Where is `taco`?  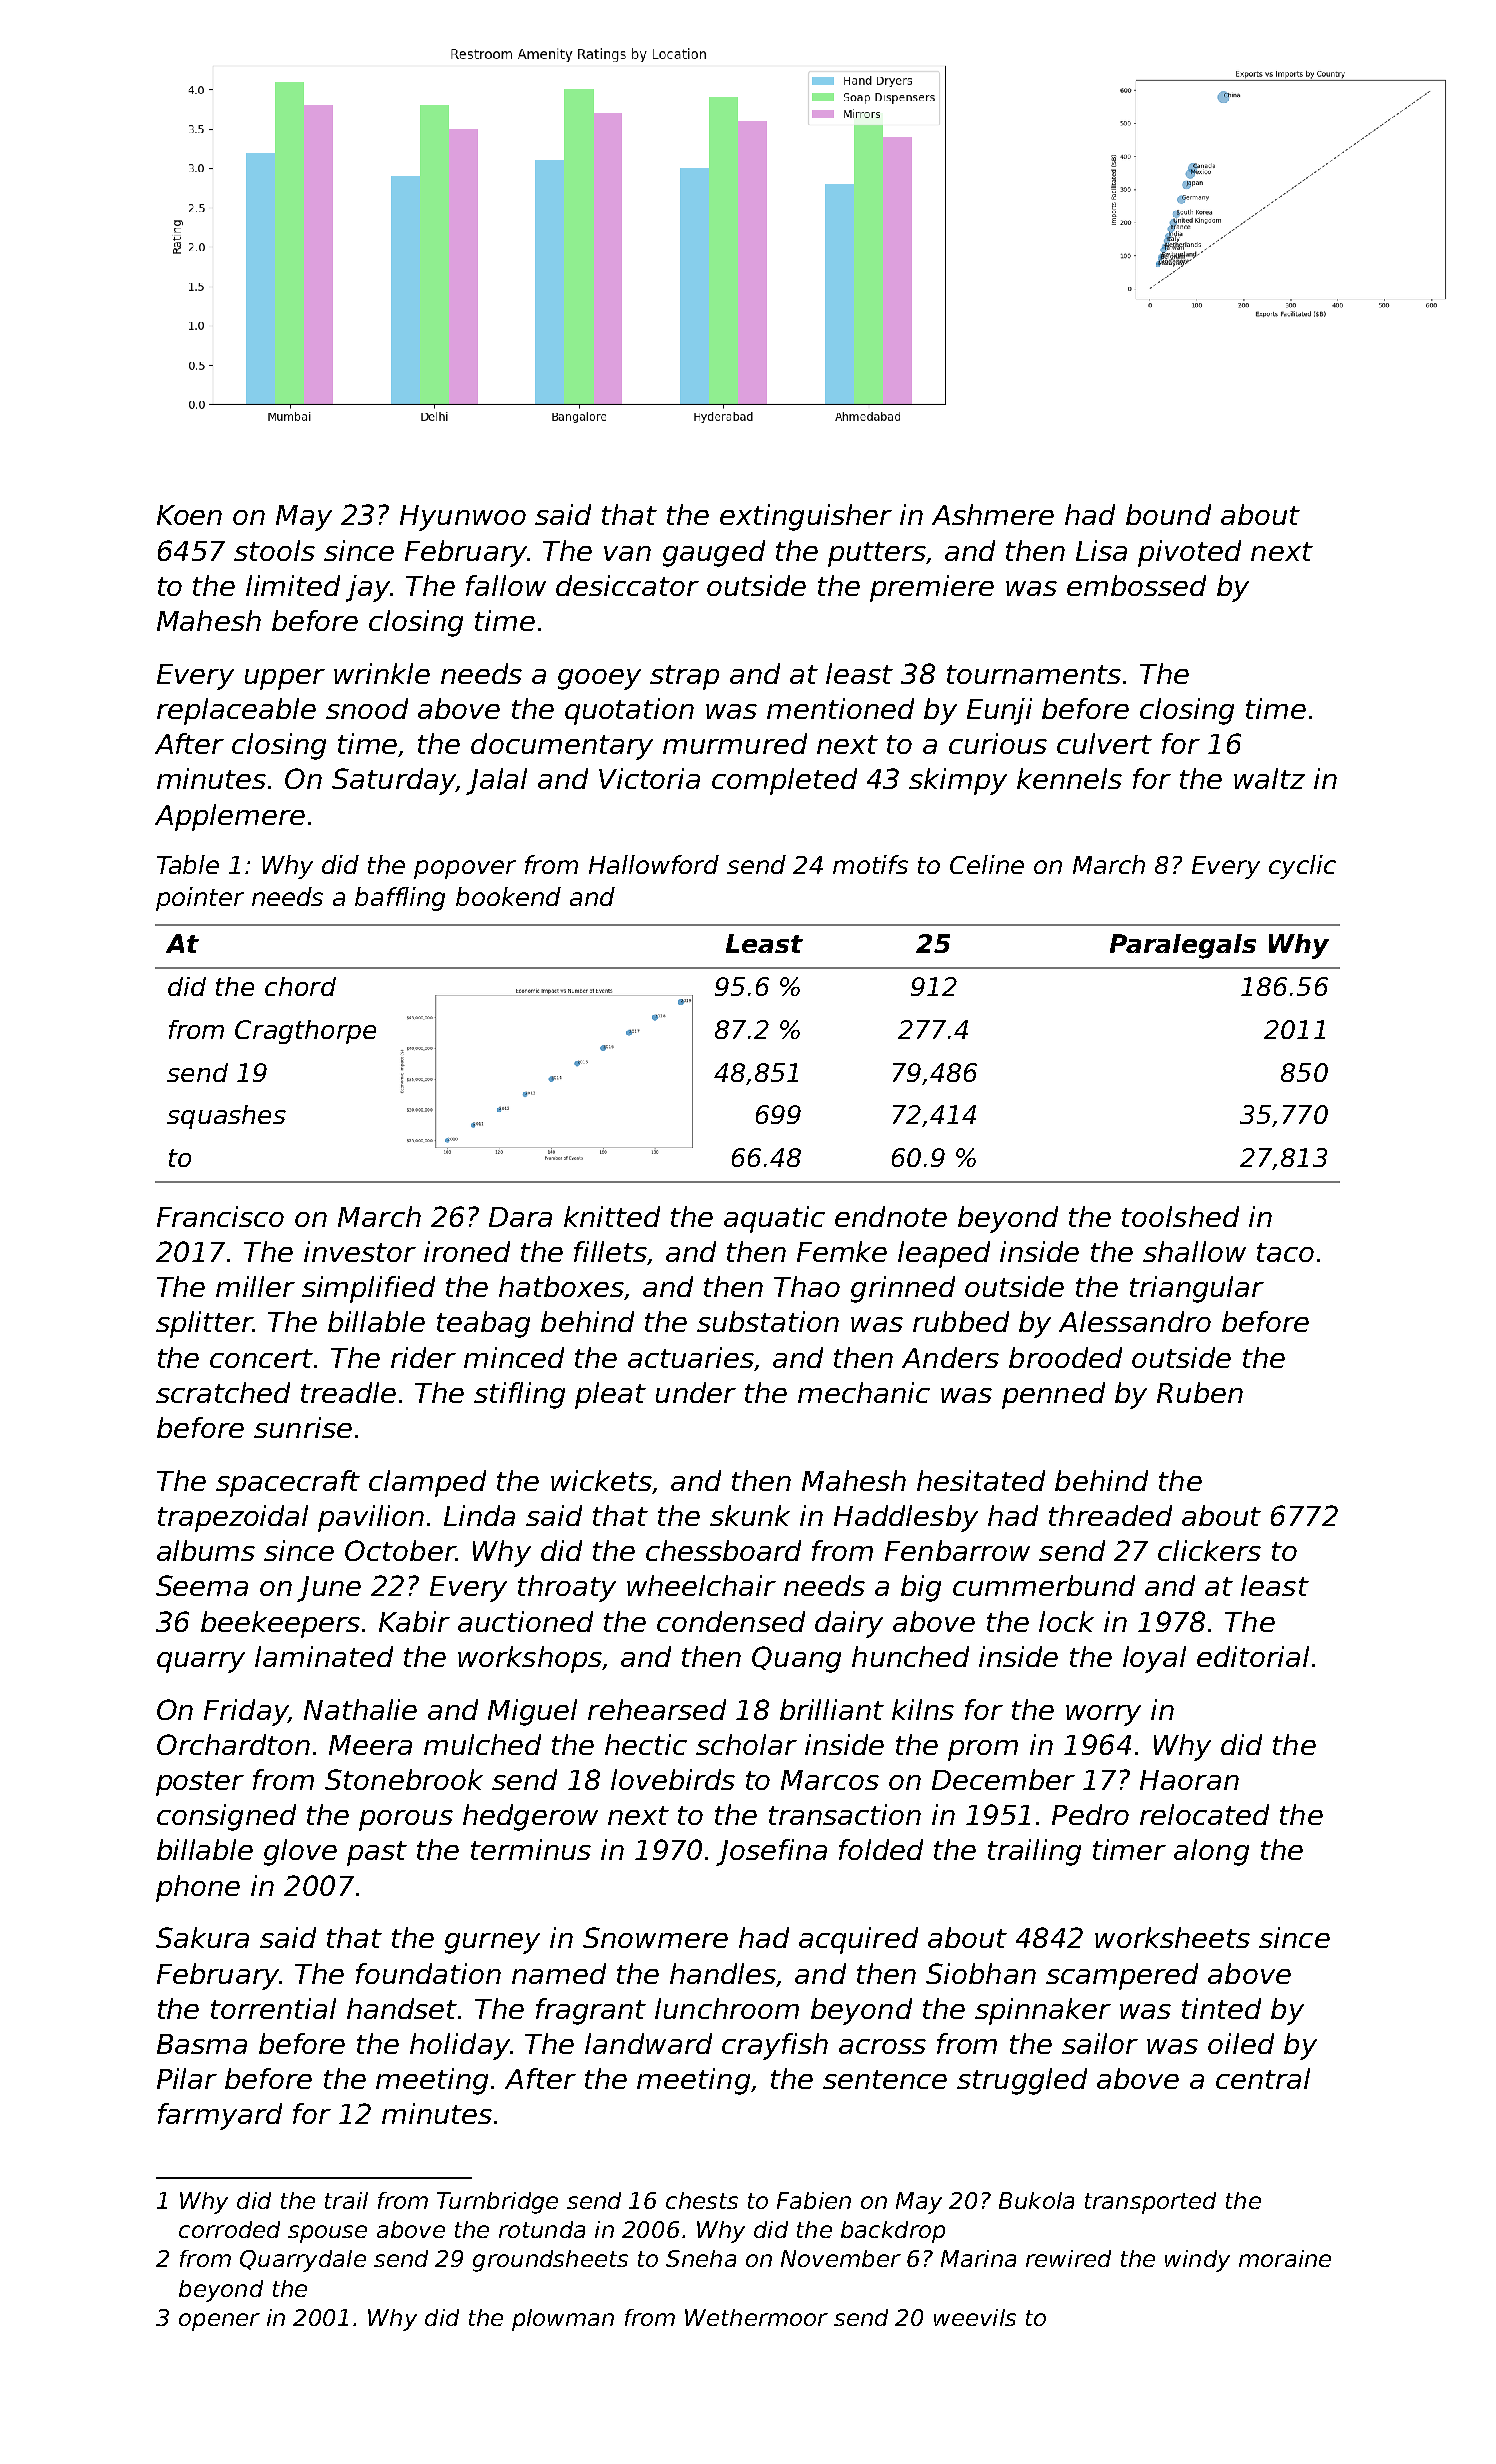
taco is located at coordinates (1285, 1252).
